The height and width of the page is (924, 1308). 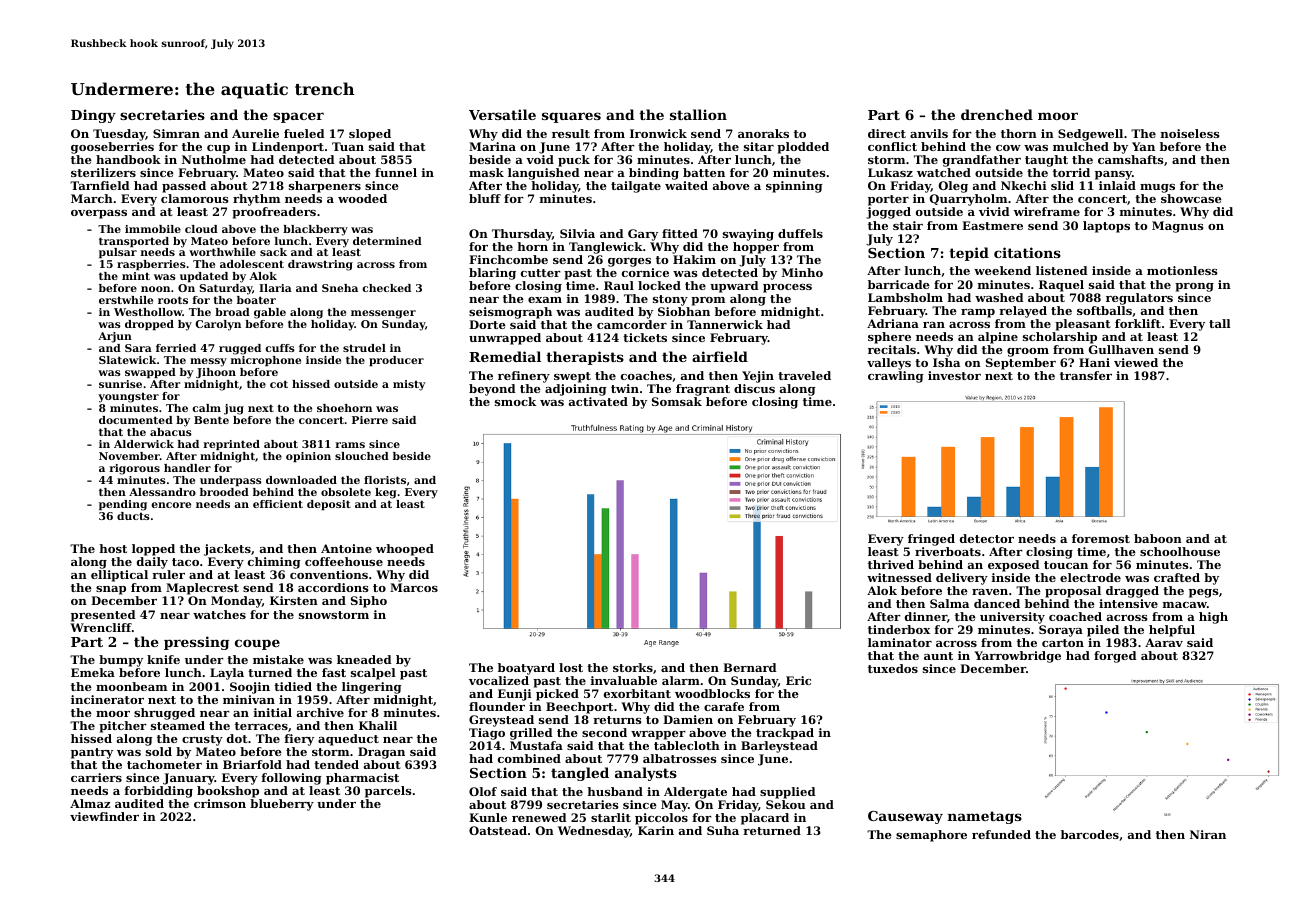 What do you see at coordinates (370, 420) in the page?
I see `Pierre` at bounding box center [370, 420].
